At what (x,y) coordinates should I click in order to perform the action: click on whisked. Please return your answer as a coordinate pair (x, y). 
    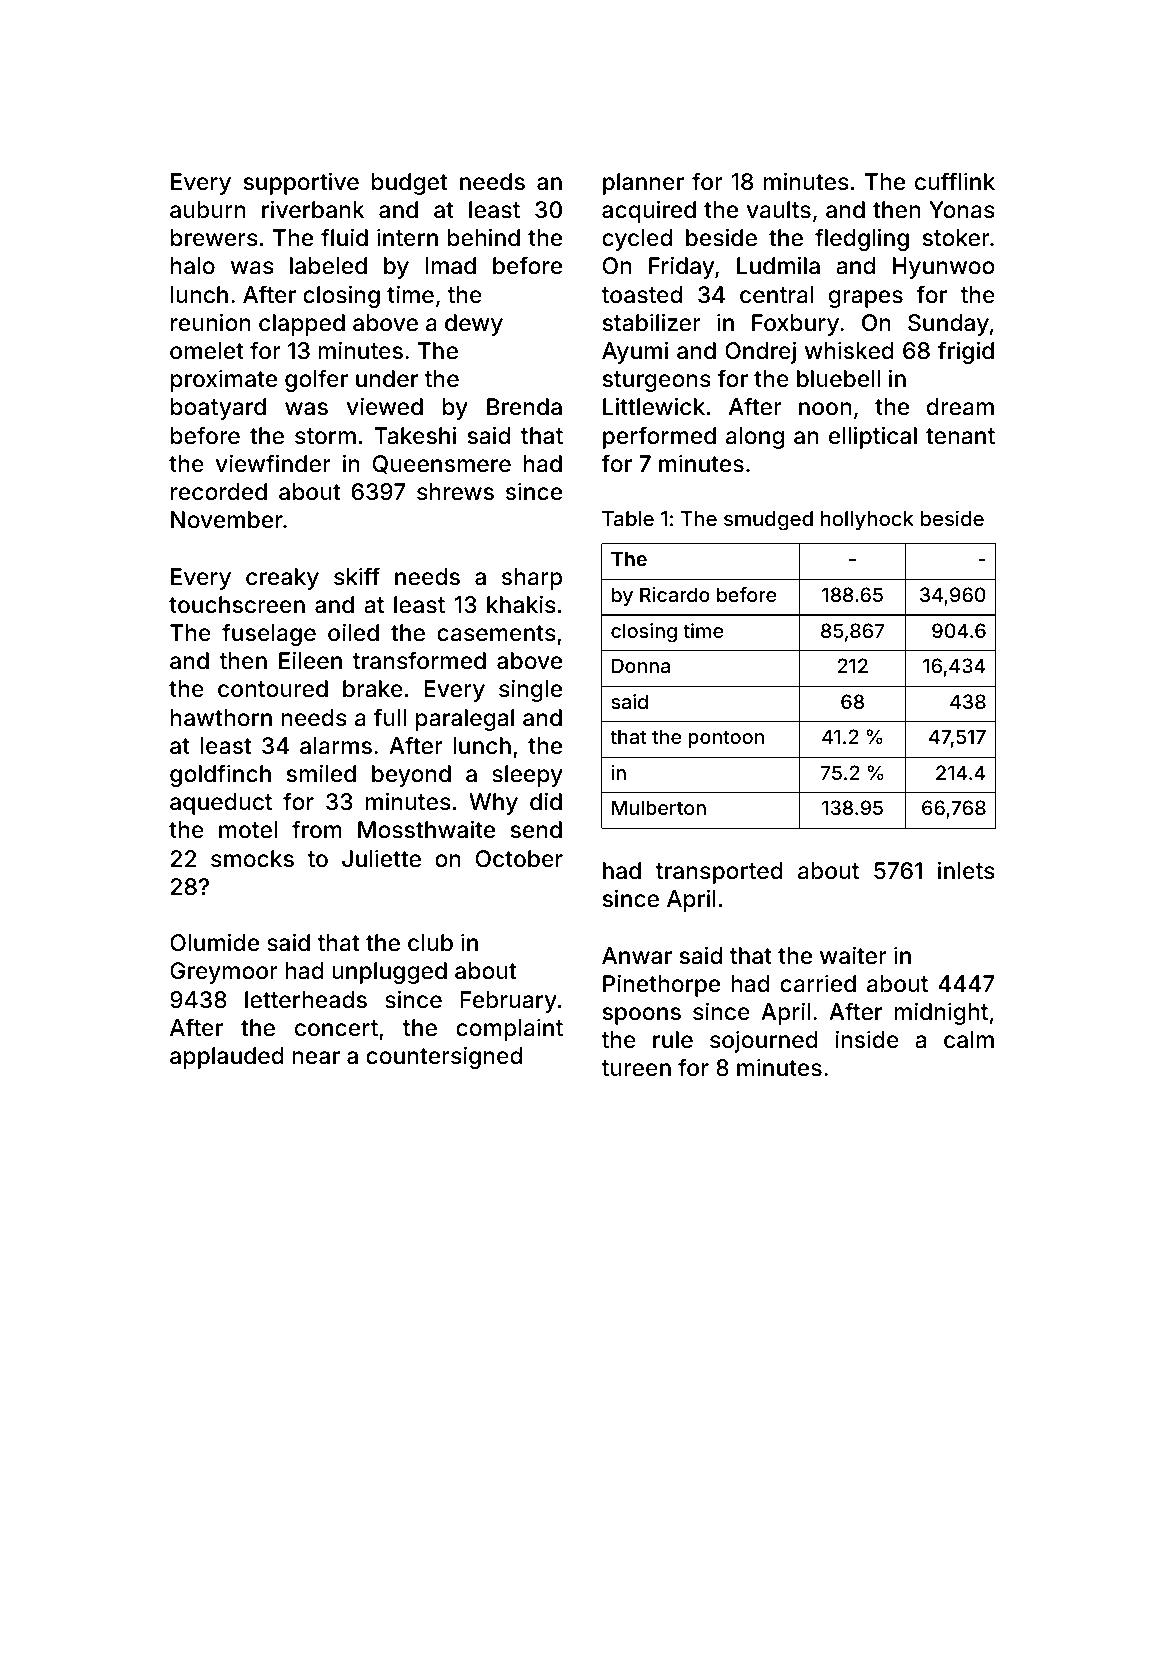
    Looking at the image, I should click on (849, 350).
